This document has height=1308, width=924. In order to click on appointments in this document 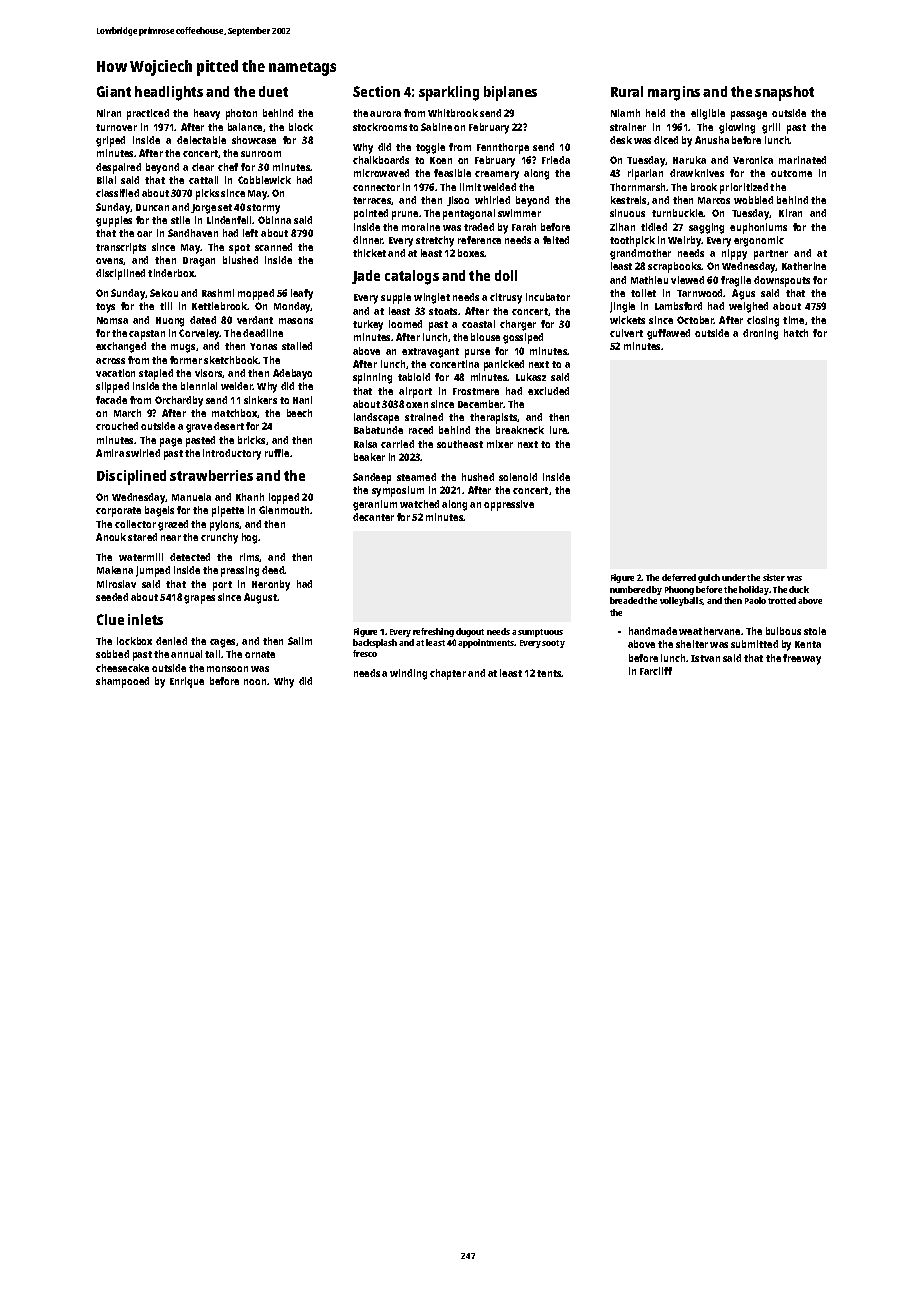, I will do `click(486, 643)`.
